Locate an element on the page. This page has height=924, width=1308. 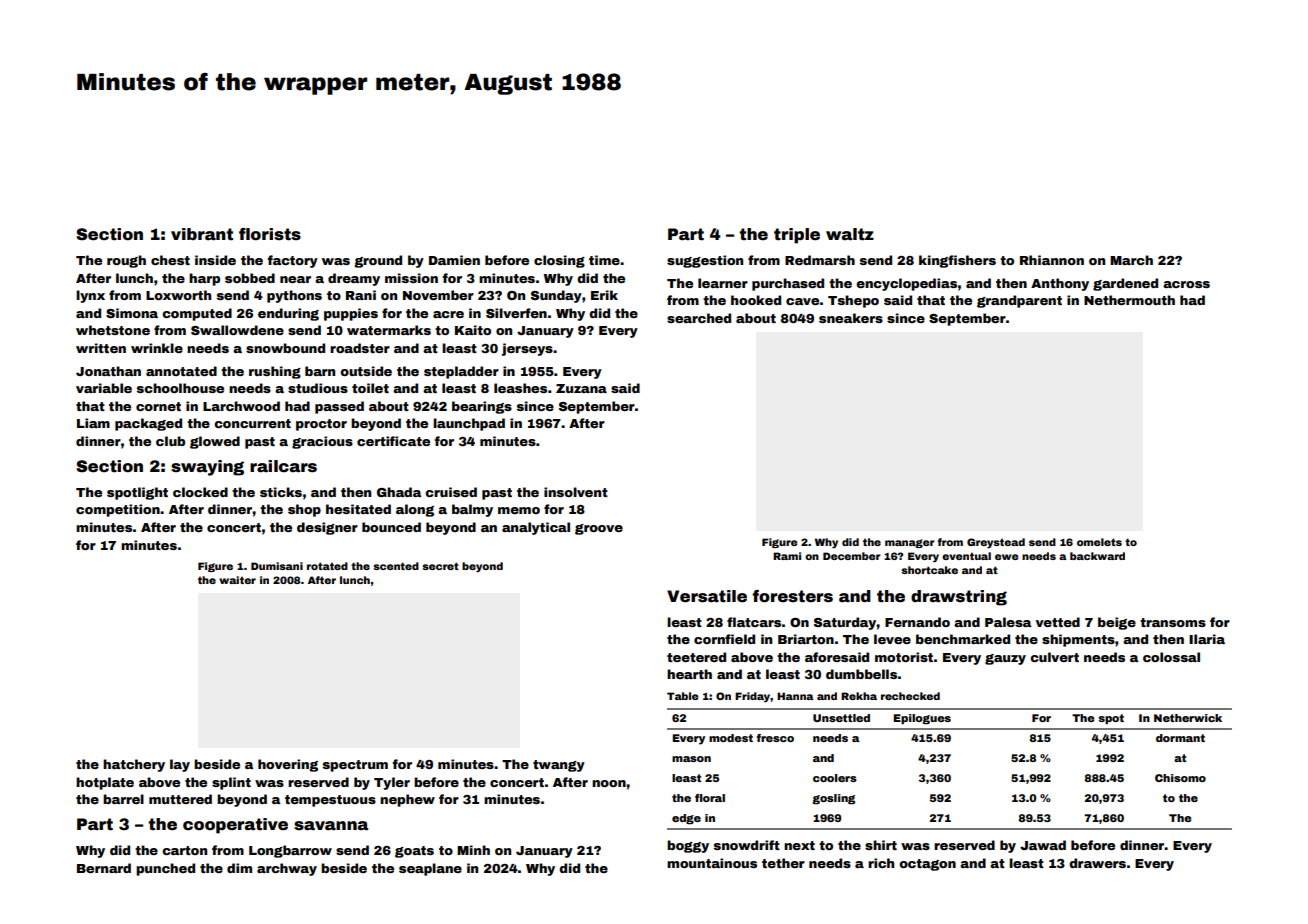
club is located at coordinates (170, 441).
